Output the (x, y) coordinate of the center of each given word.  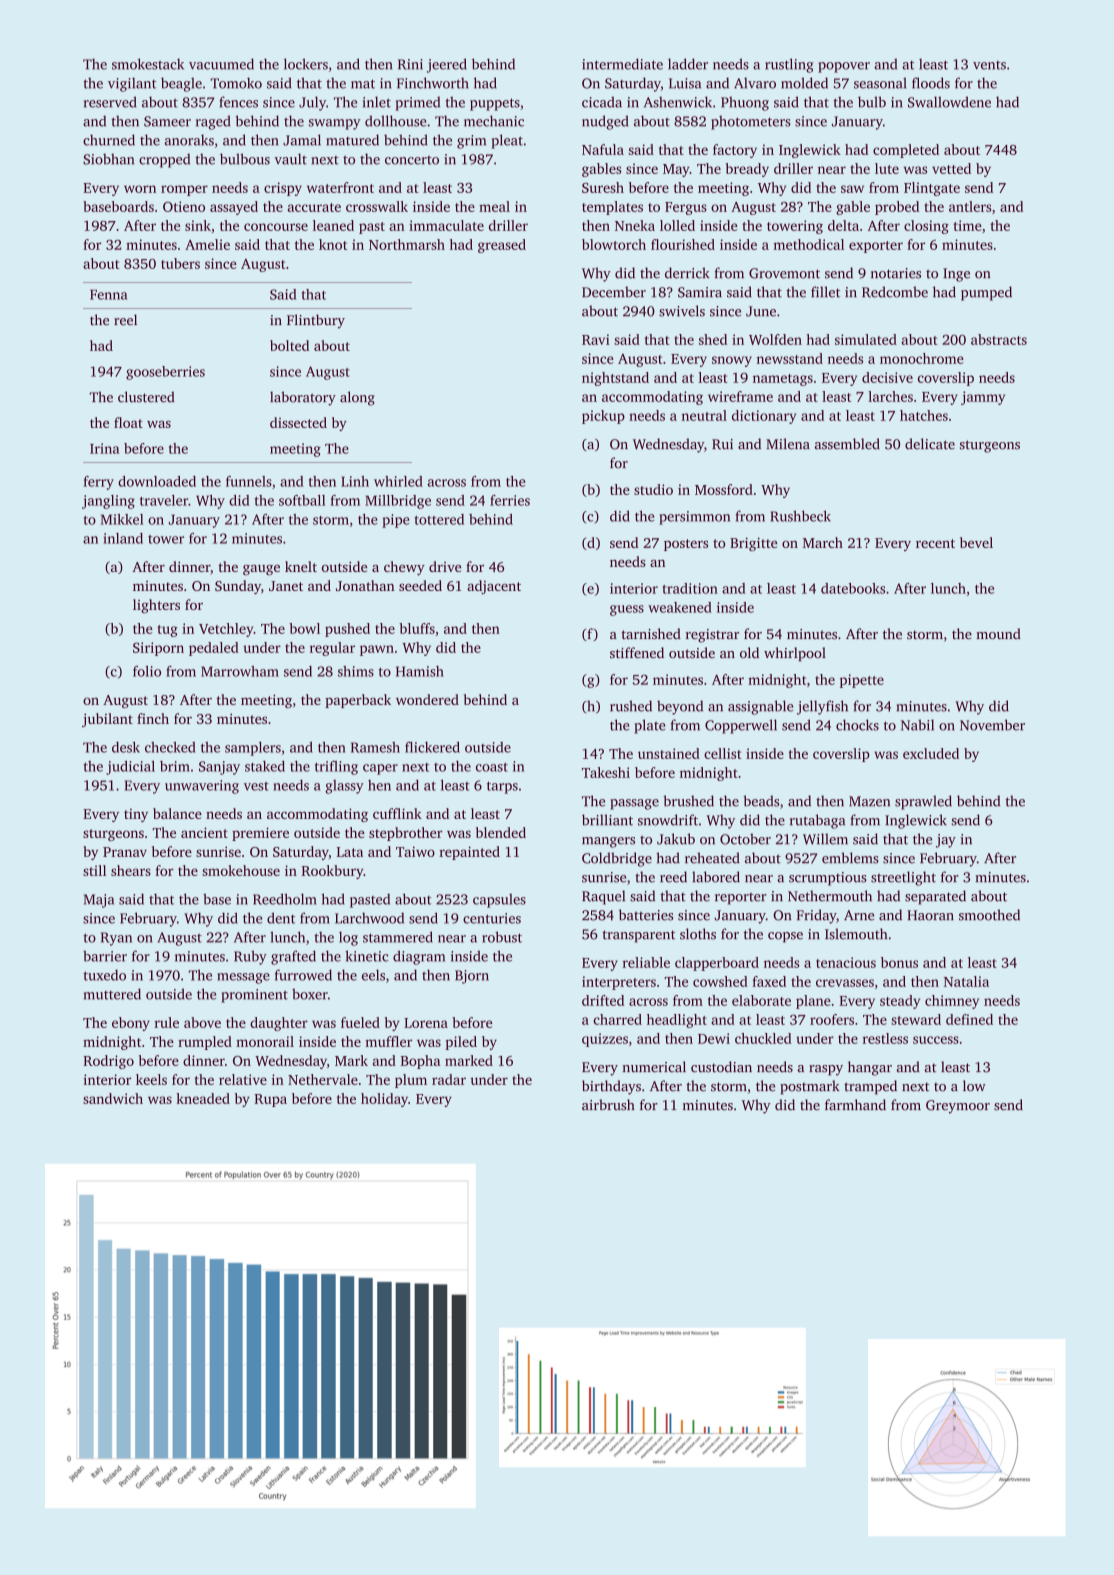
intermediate (622, 64)
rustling (789, 65)
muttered (112, 994)
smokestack (148, 64)
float (128, 422)
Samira (700, 292)
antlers (970, 206)
